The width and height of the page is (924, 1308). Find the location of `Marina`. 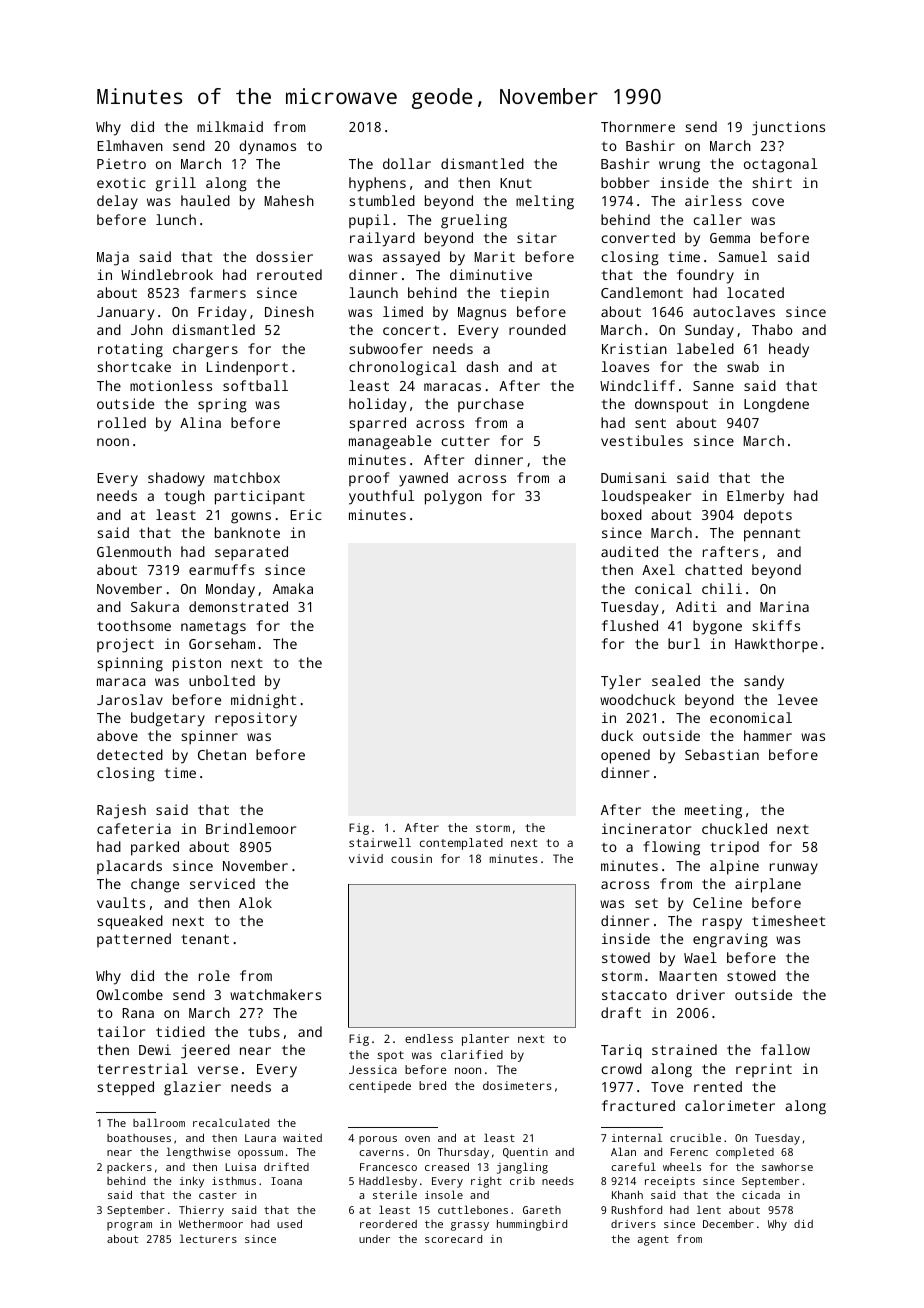

Marina is located at coordinates (784, 606).
